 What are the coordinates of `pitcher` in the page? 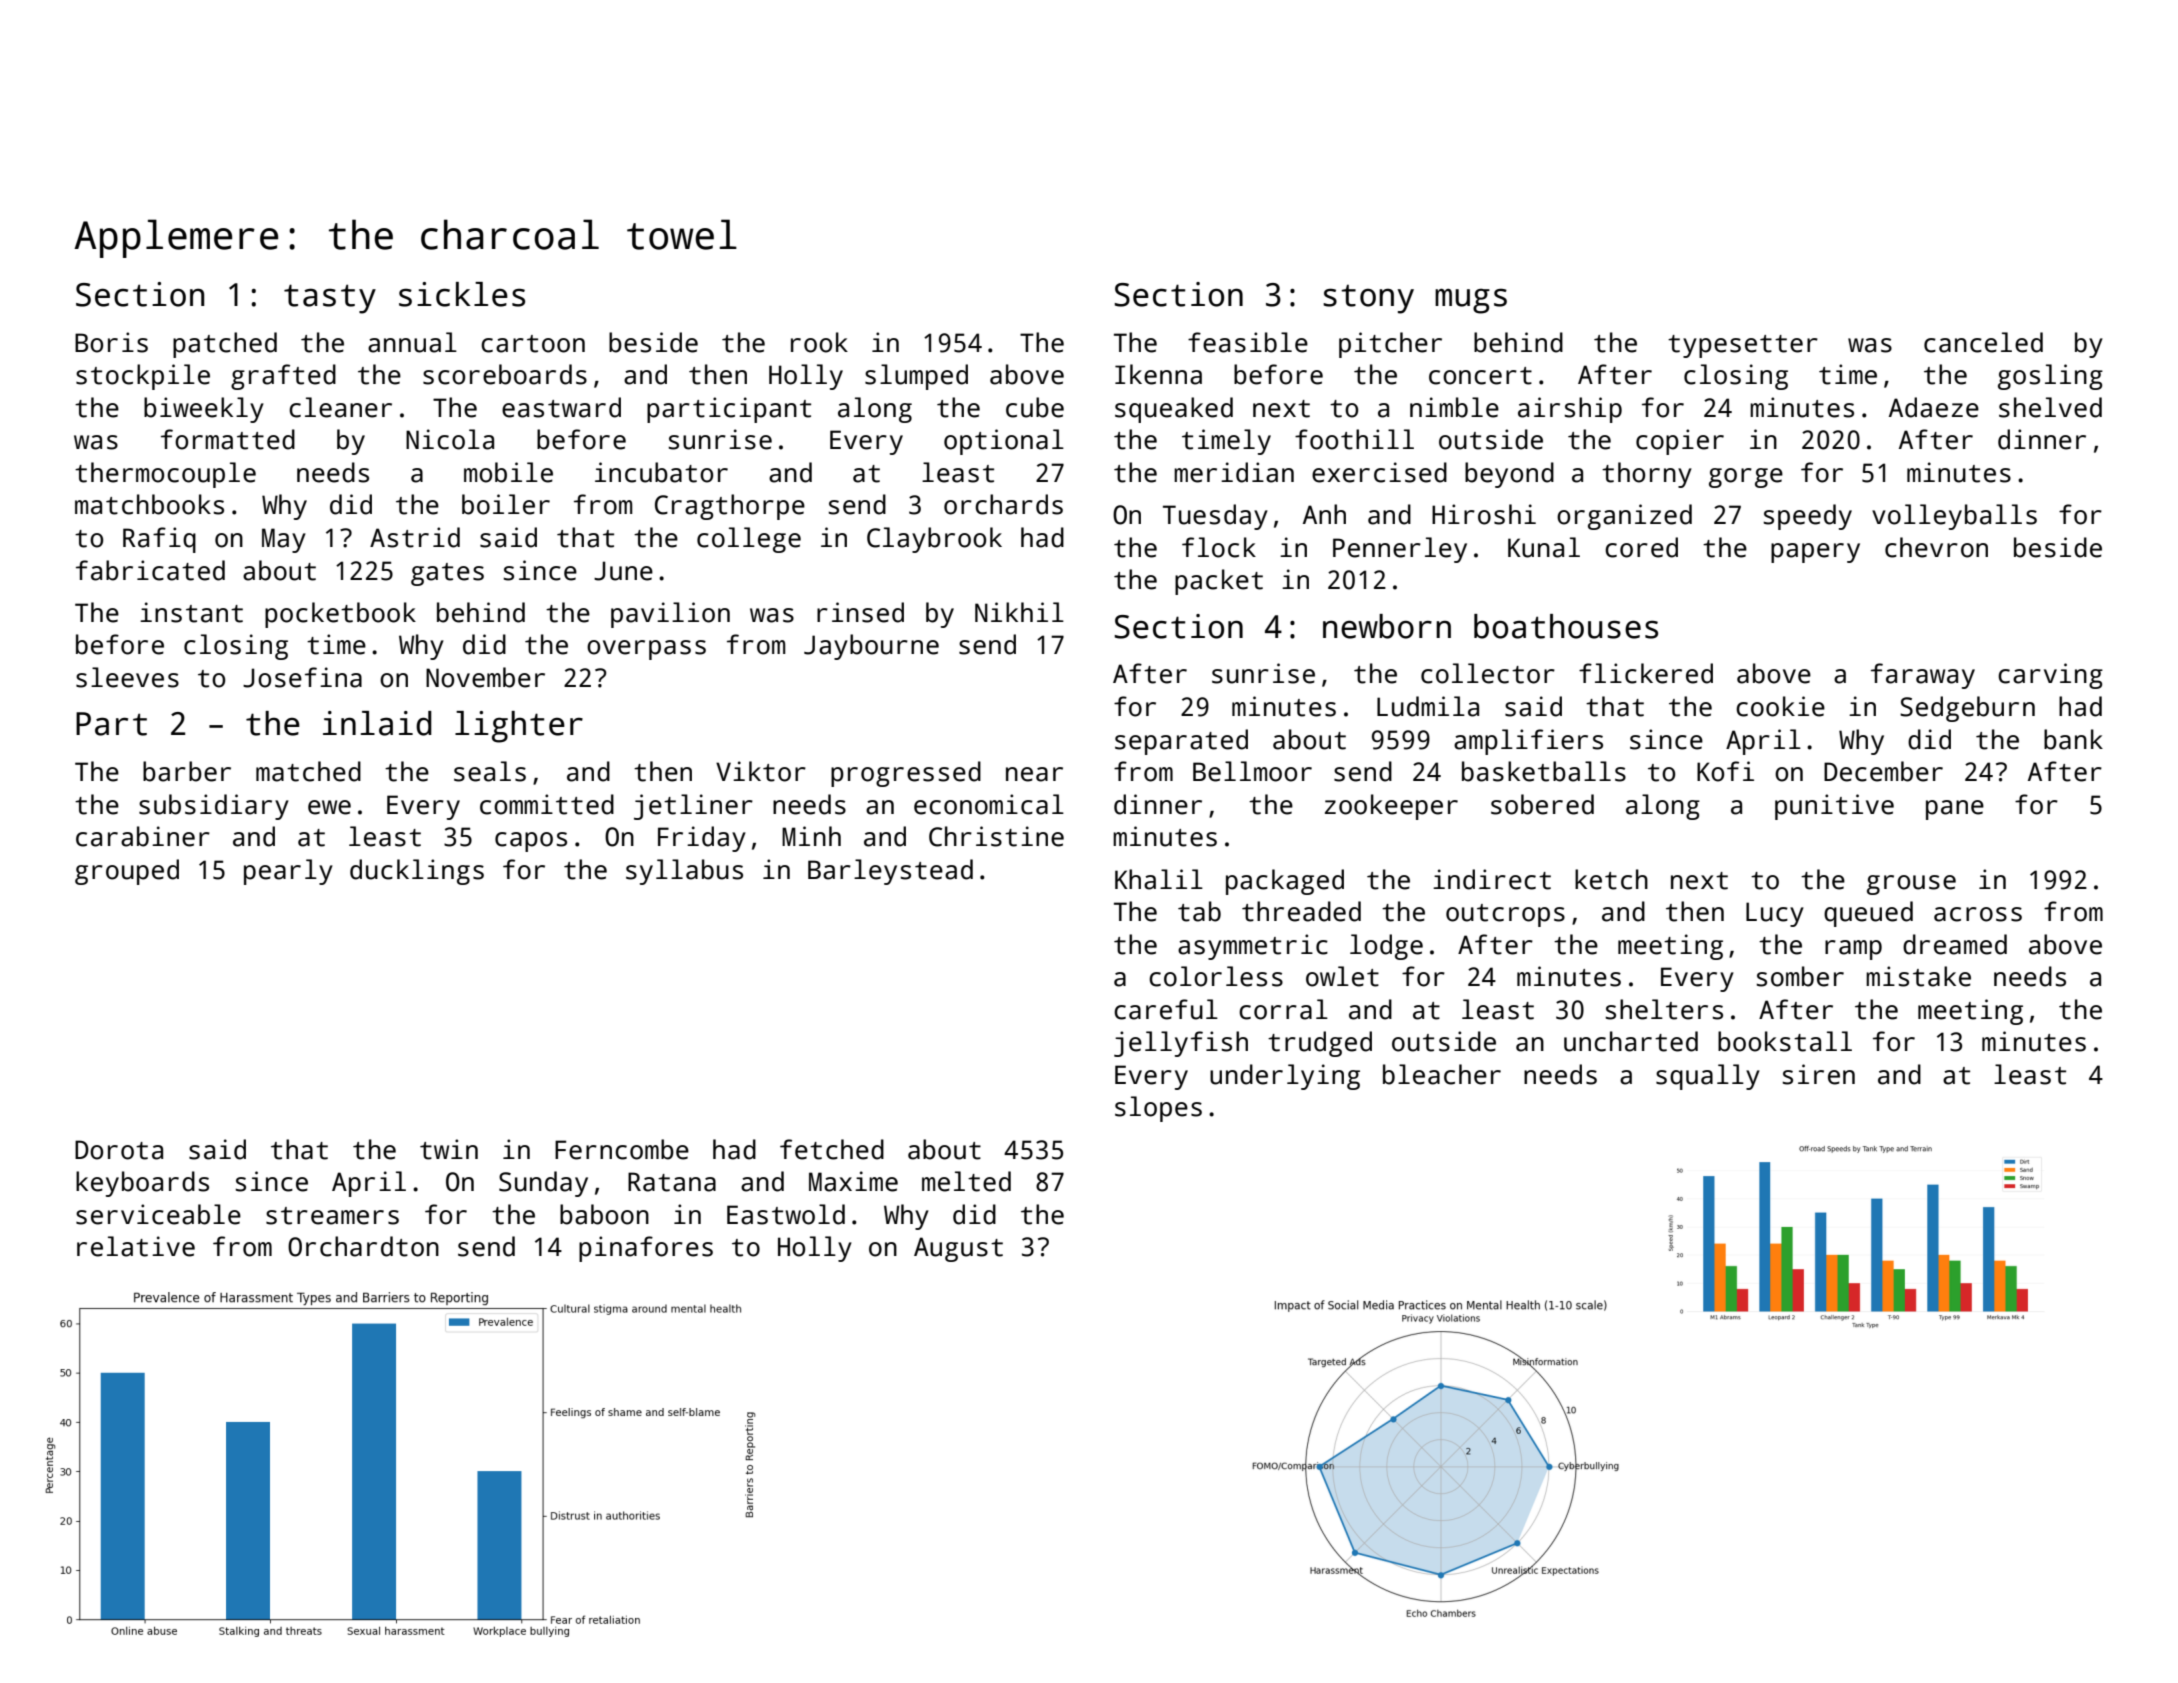 It's located at (1390, 345).
